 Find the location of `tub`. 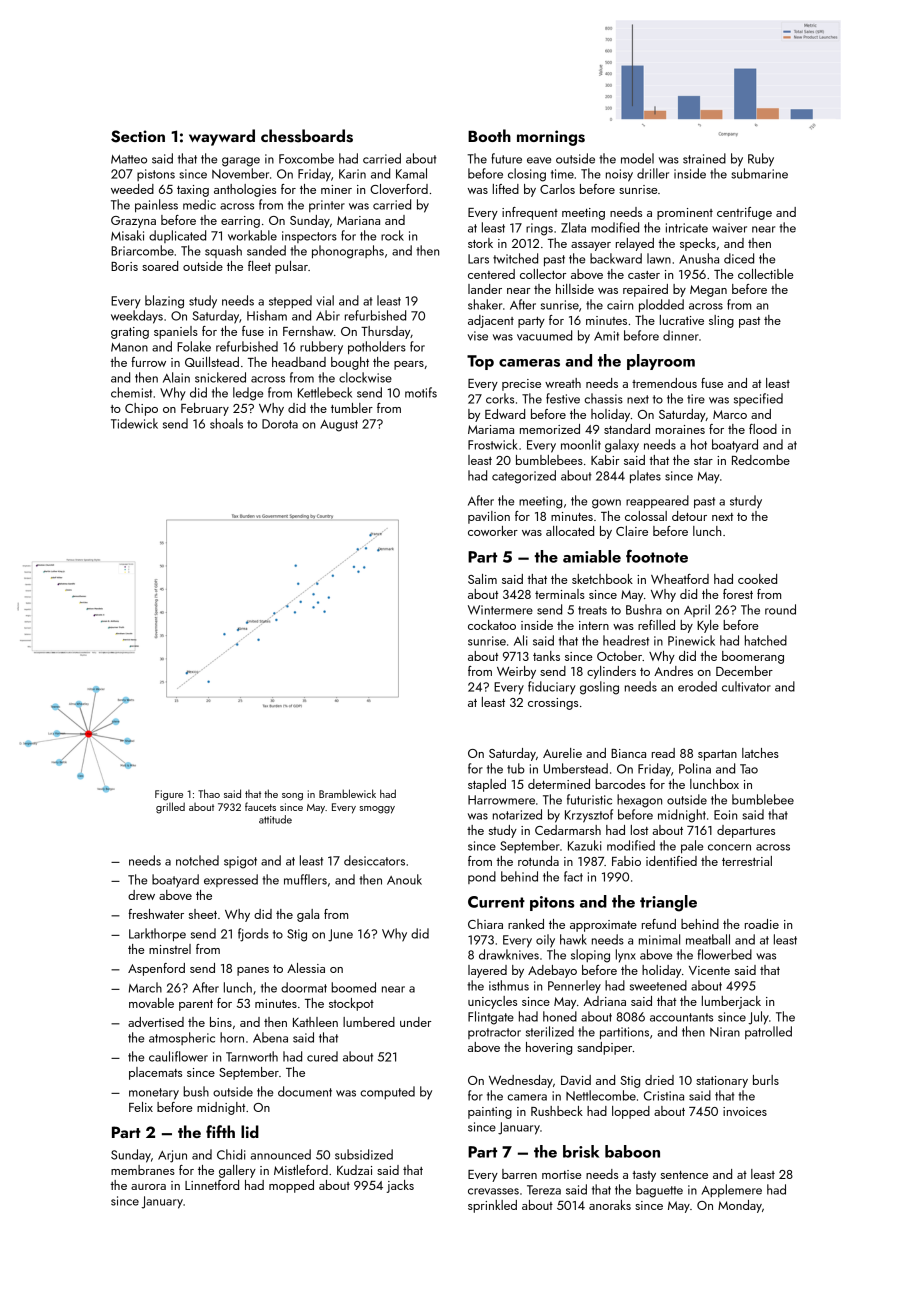

tub is located at coordinates (516, 768).
